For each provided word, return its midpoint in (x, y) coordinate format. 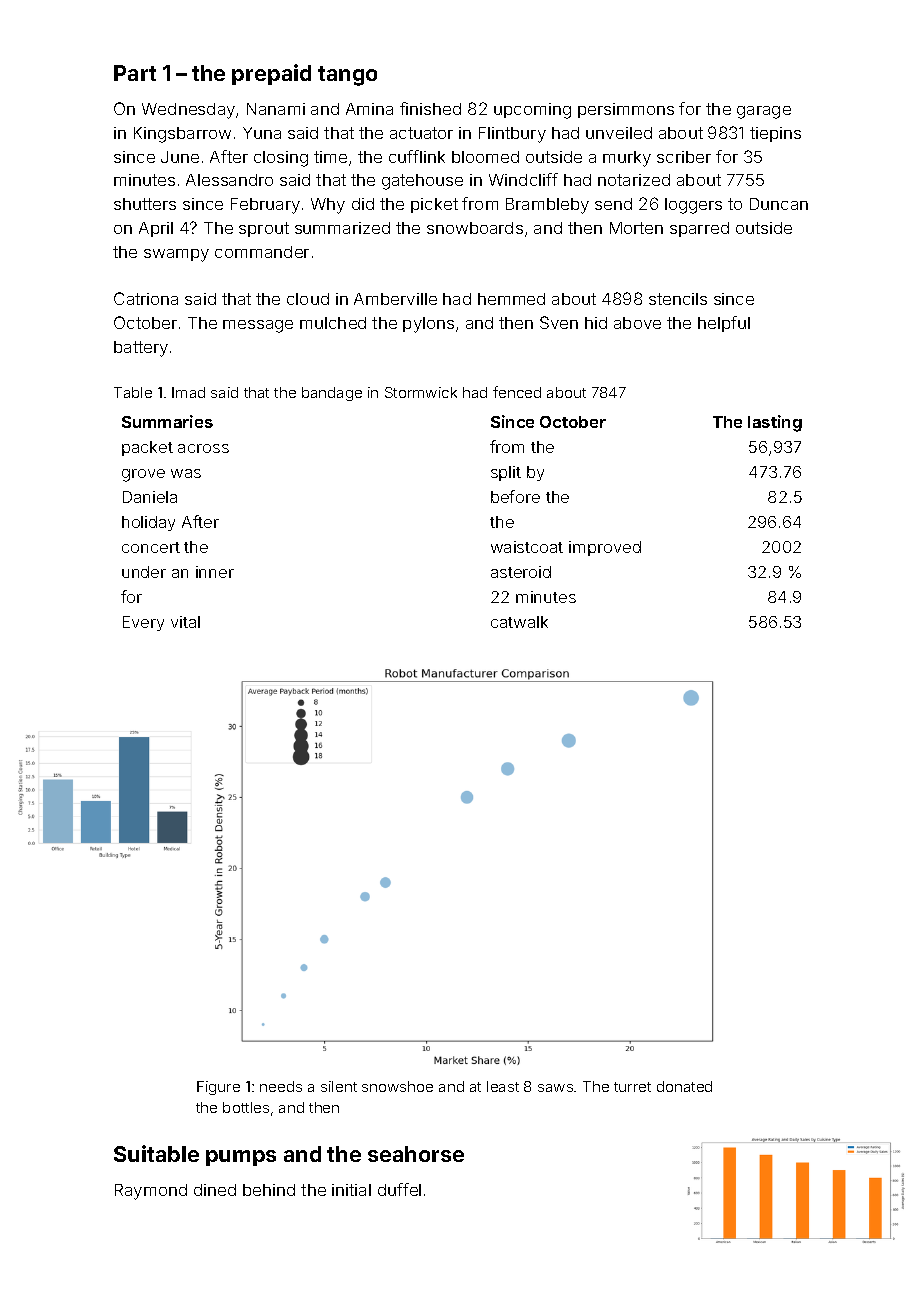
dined (215, 1190)
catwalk (519, 622)
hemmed (511, 299)
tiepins (775, 134)
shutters (145, 204)
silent (339, 1086)
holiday (148, 523)
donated (684, 1086)
